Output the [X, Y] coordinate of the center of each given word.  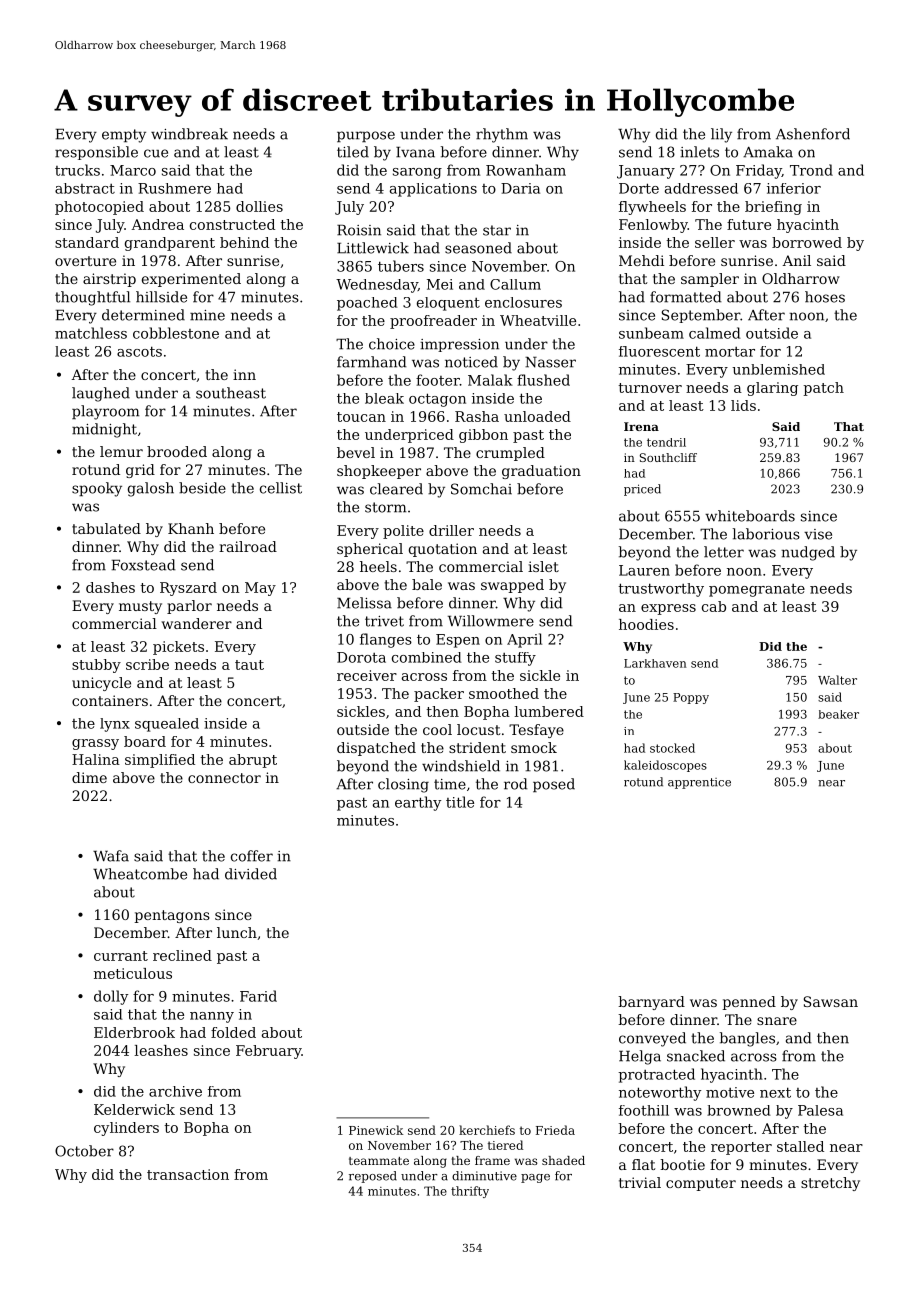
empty [124, 136]
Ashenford [813, 134]
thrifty [470, 1192]
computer [701, 1184]
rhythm [502, 135]
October [84, 1151]
